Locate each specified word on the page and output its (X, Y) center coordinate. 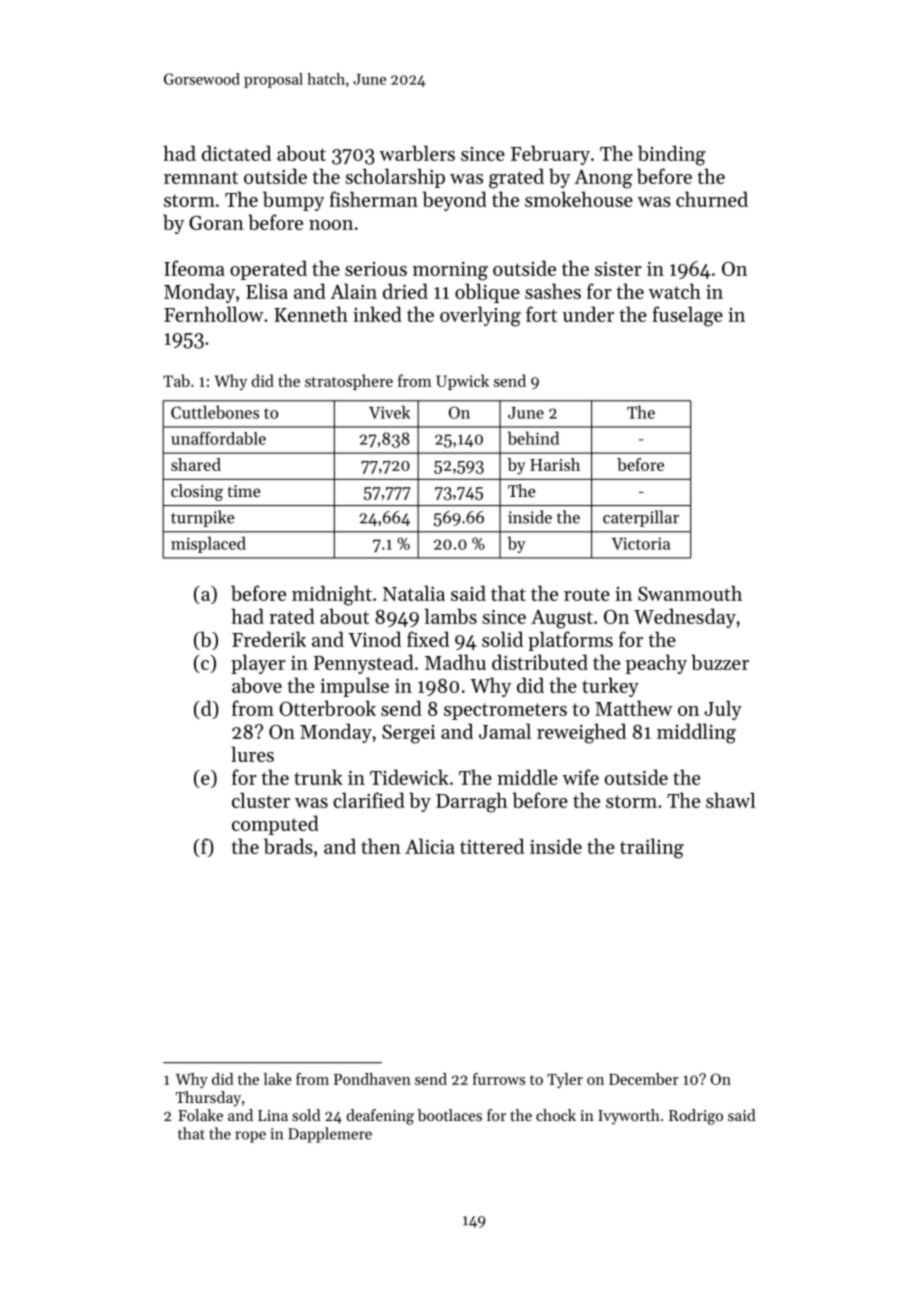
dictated (236, 153)
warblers (417, 153)
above (257, 685)
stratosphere (349, 382)
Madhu (455, 662)
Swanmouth (690, 593)
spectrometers (505, 711)
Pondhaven (372, 1079)
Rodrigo (696, 1117)
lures (252, 754)
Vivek (389, 412)
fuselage (687, 316)
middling (696, 733)
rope (250, 1137)
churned (712, 199)
